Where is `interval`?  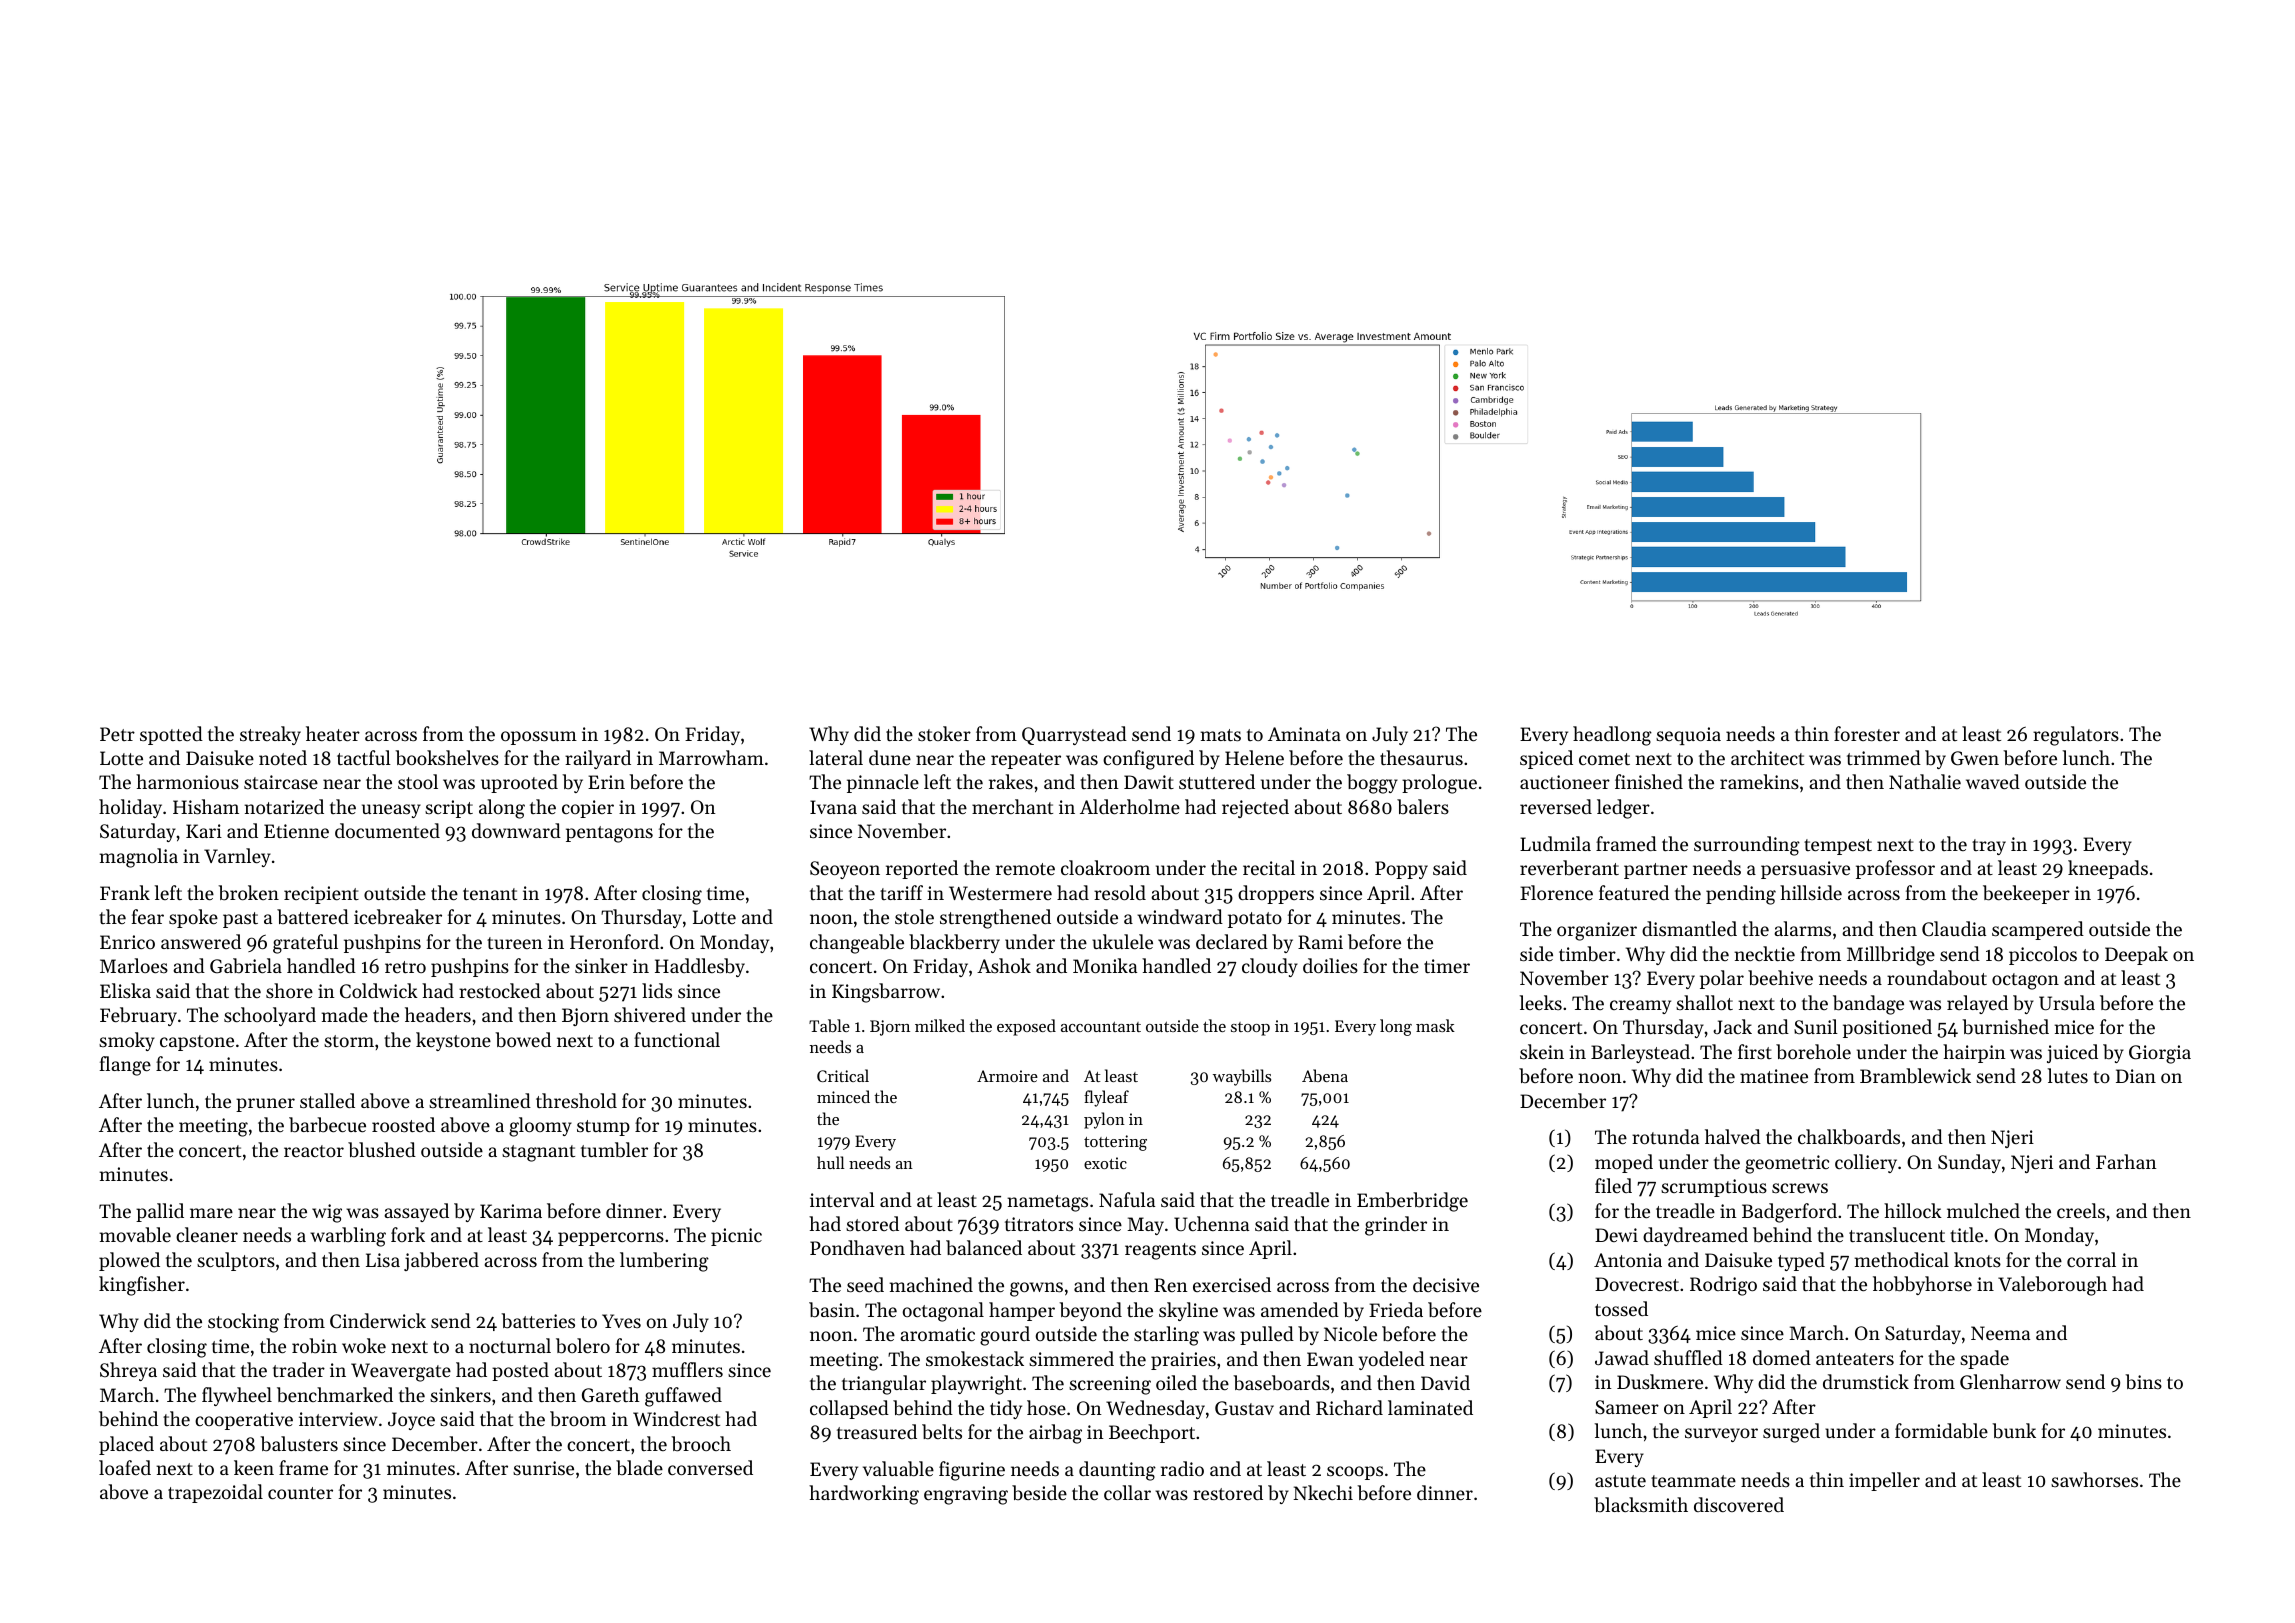 interval is located at coordinates (842, 1199).
